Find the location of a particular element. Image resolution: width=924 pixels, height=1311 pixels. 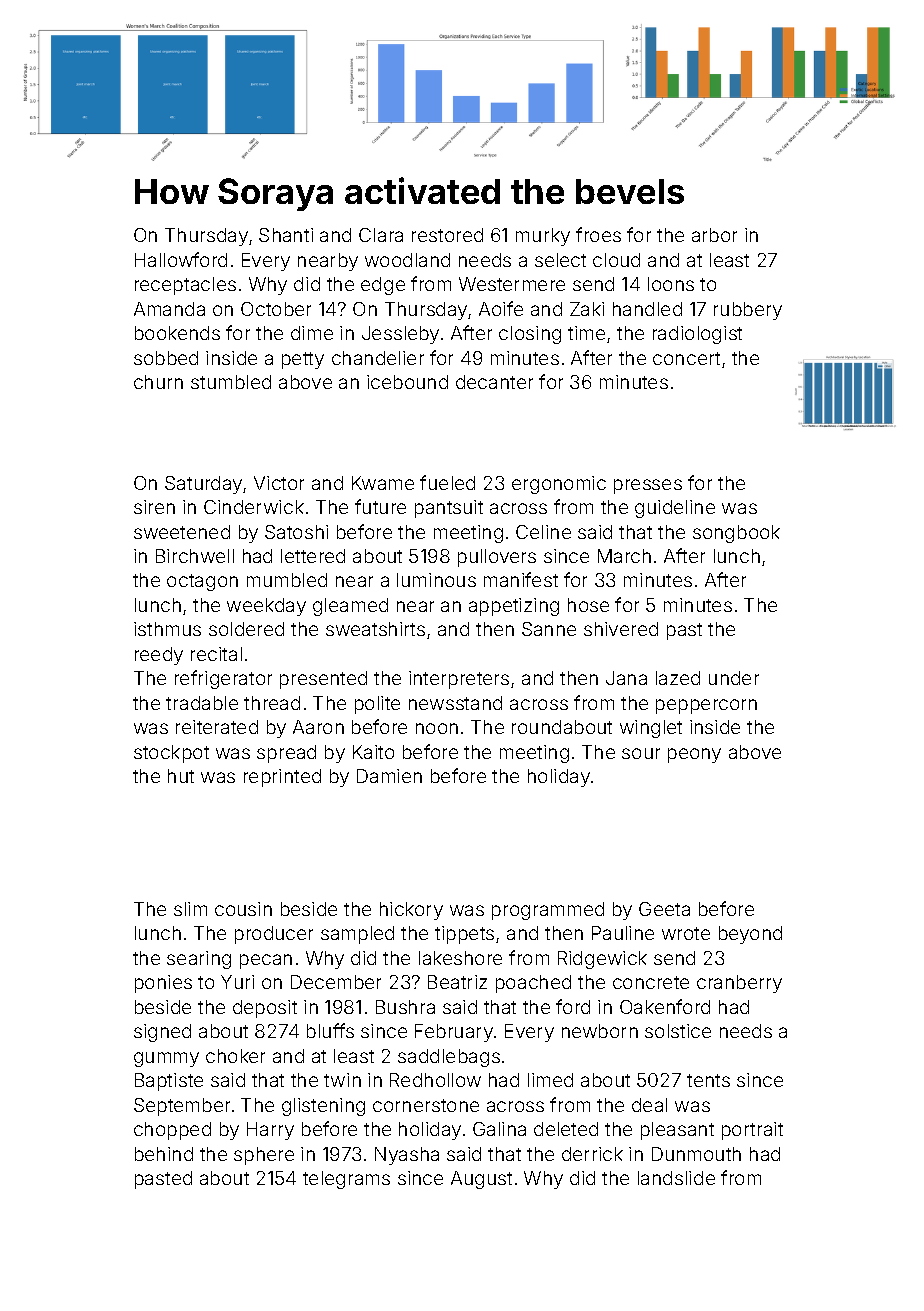

closing is located at coordinates (530, 335).
